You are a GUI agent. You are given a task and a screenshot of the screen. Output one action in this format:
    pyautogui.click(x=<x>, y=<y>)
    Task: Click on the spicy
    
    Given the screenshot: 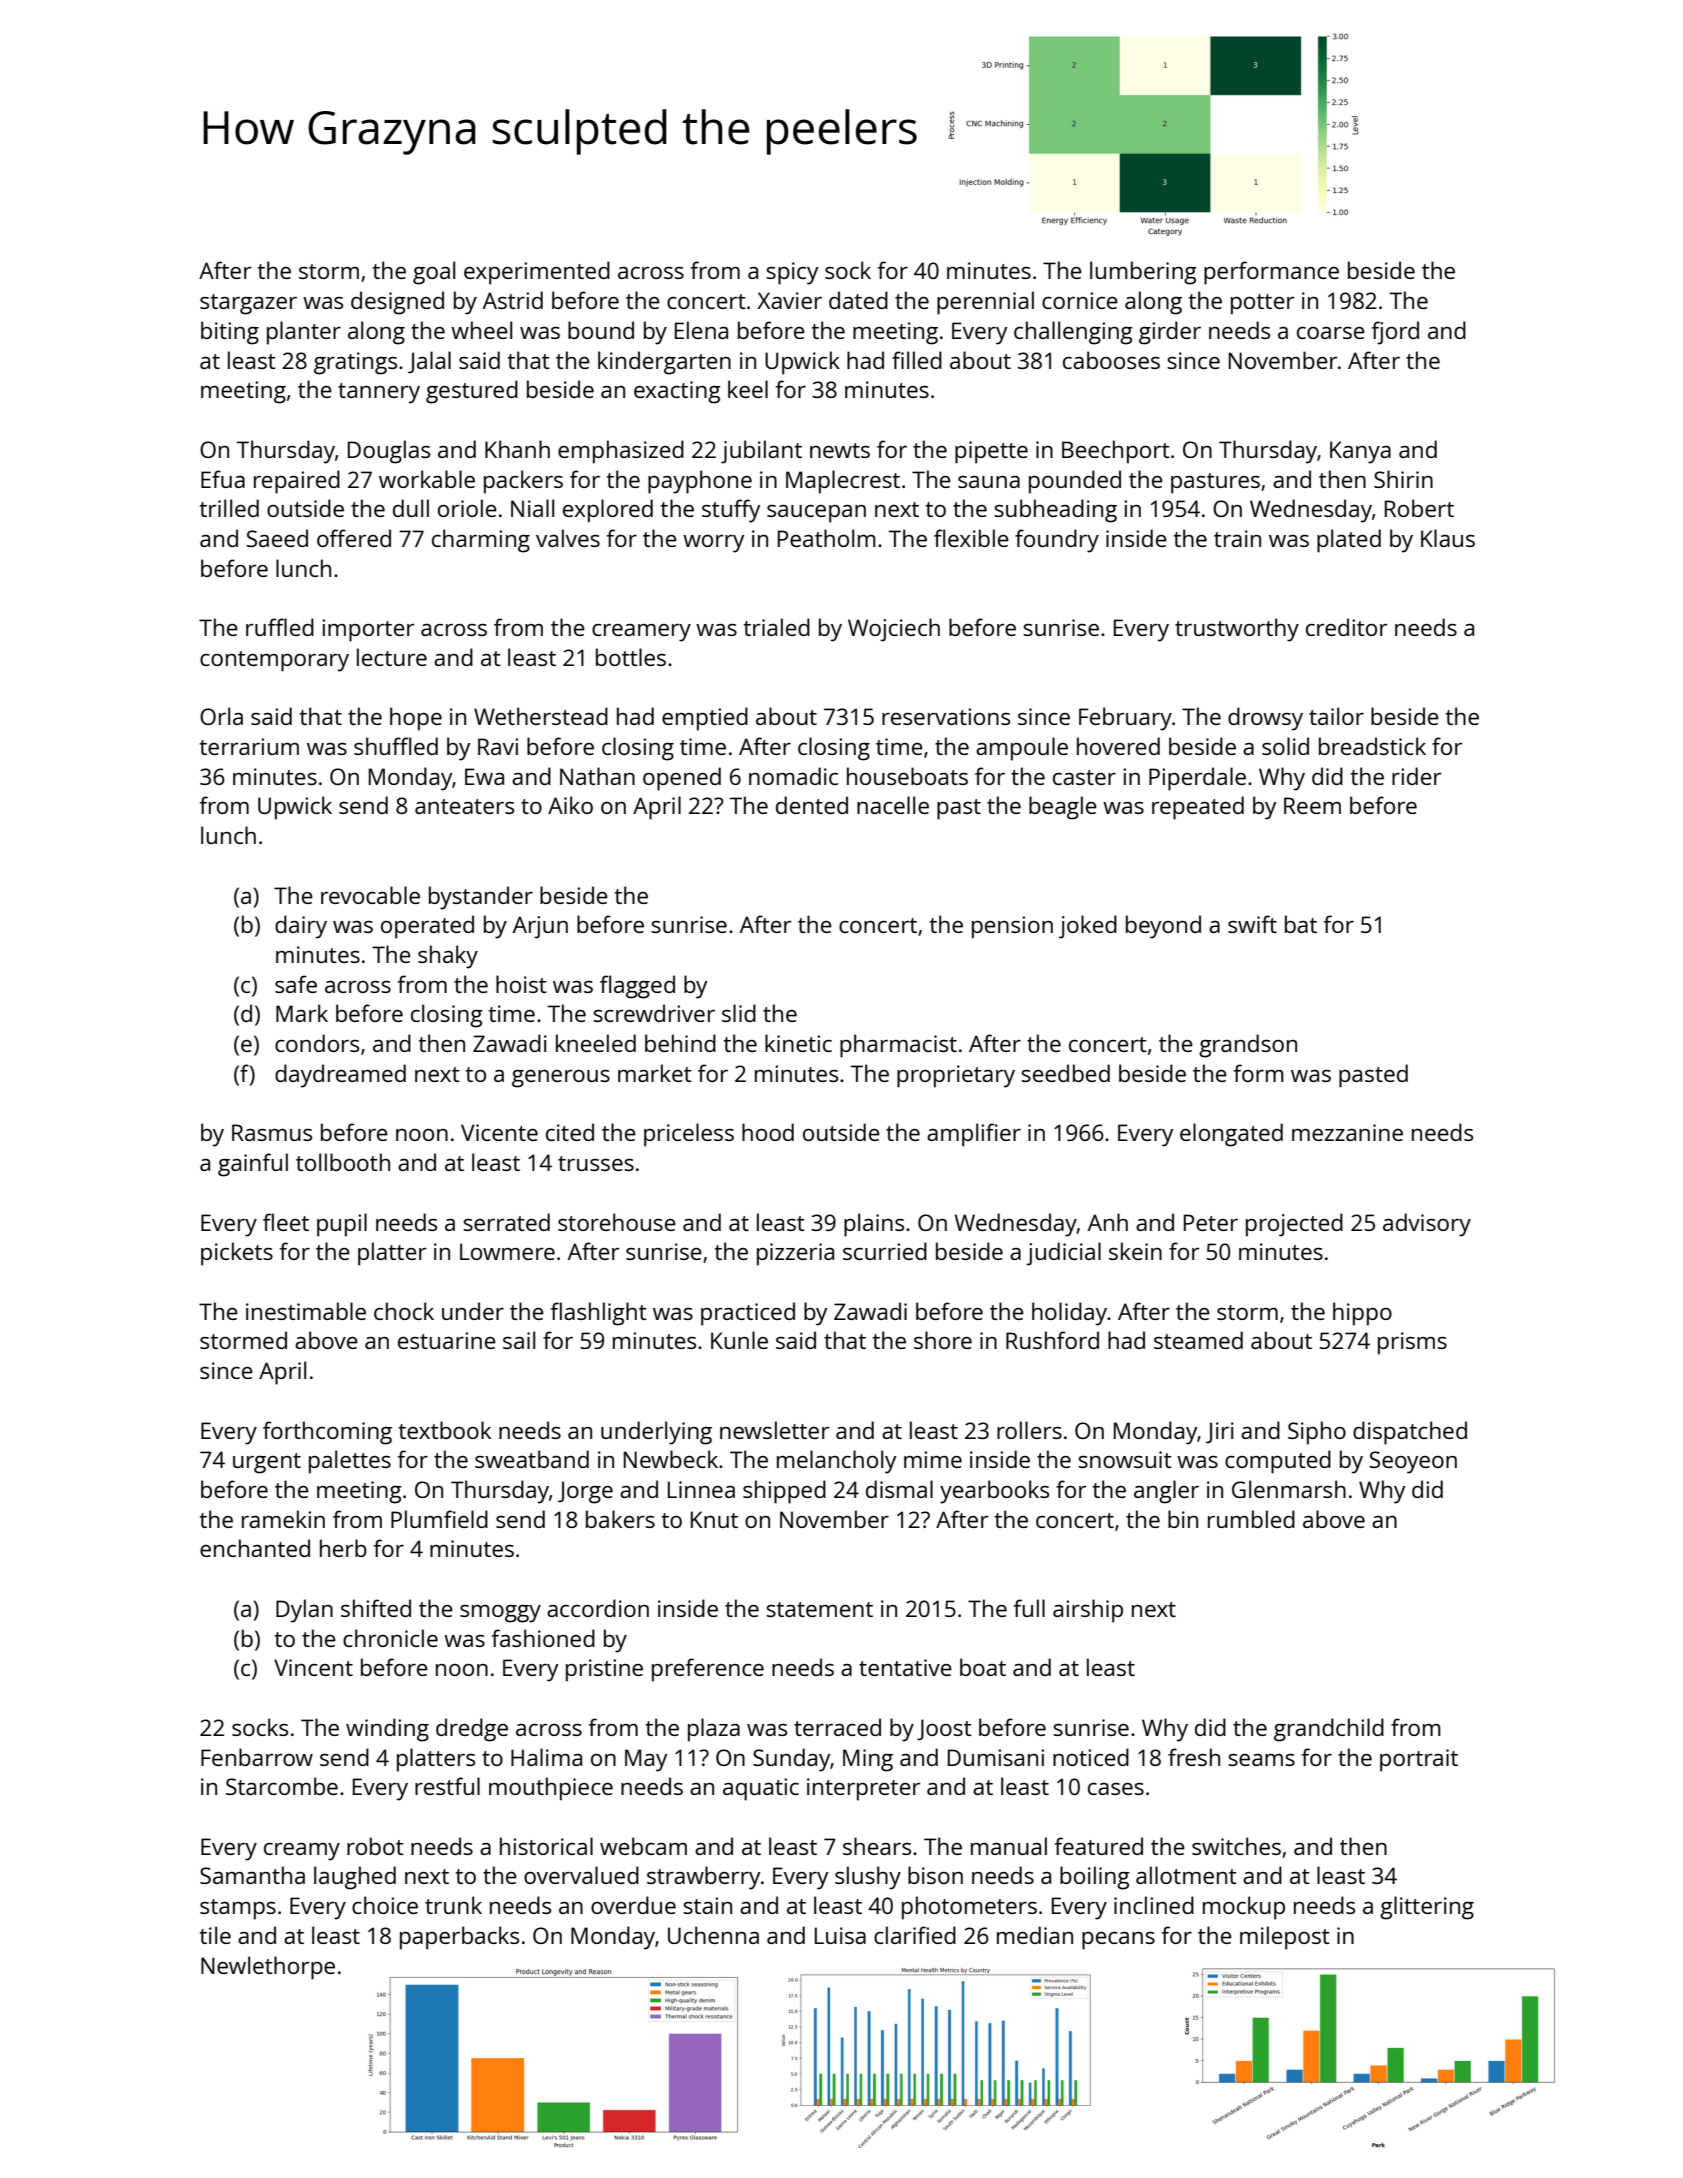 What is the action you would take?
    pyautogui.click(x=792, y=273)
